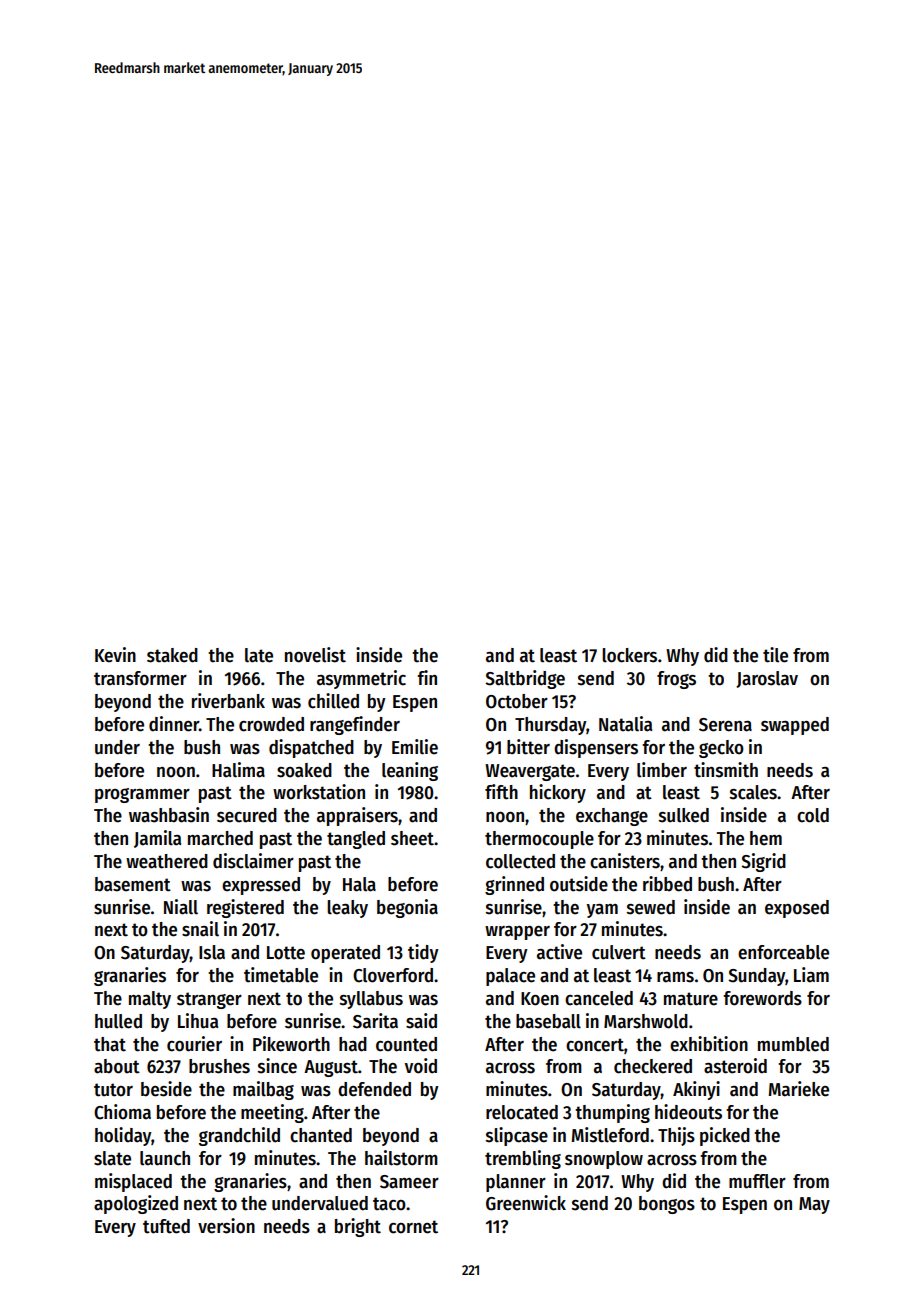  Describe the element at coordinates (525, 679) in the document. I see `Saltbridge` at that location.
